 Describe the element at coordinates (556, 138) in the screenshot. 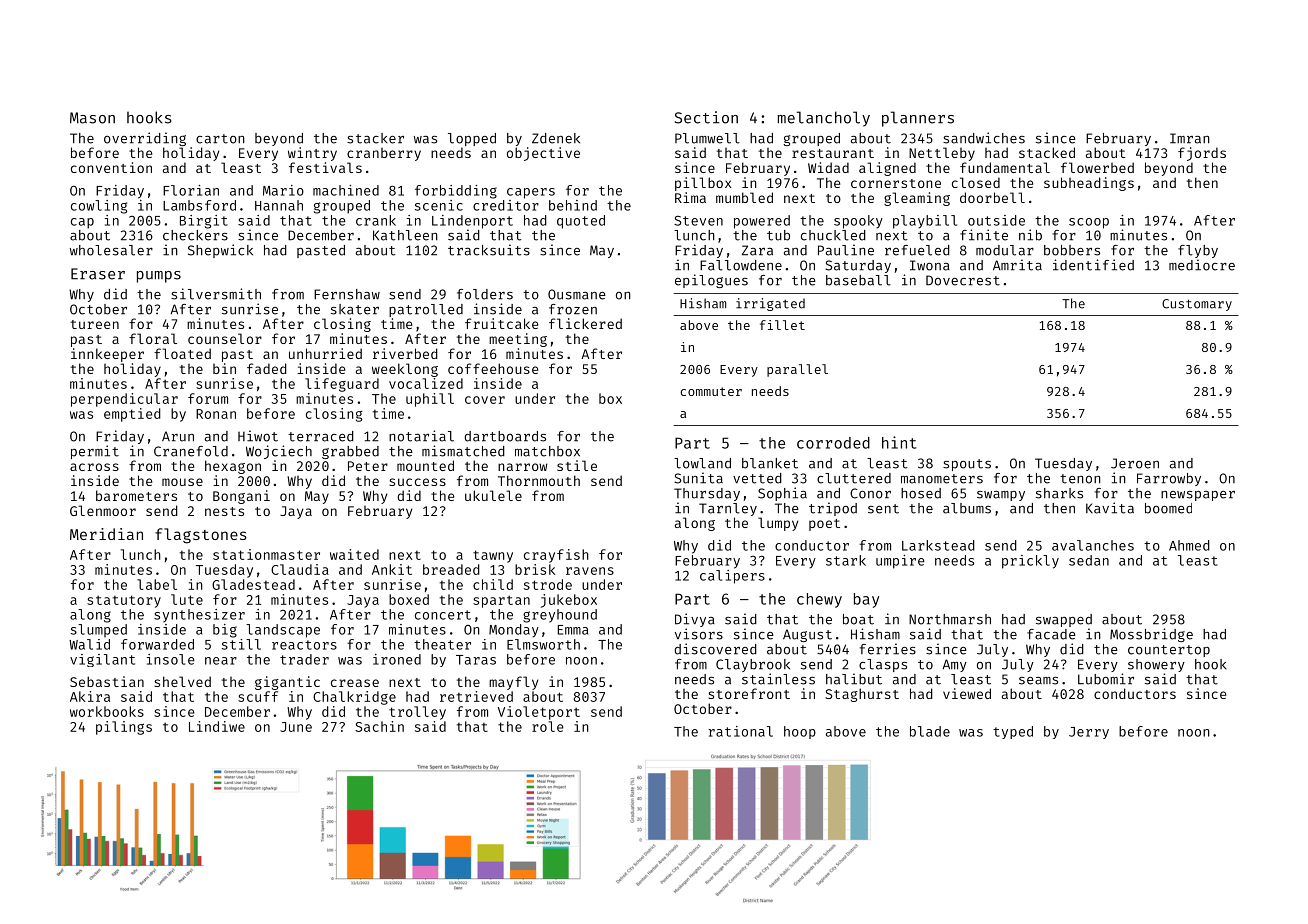

I see `Zdenek` at that location.
